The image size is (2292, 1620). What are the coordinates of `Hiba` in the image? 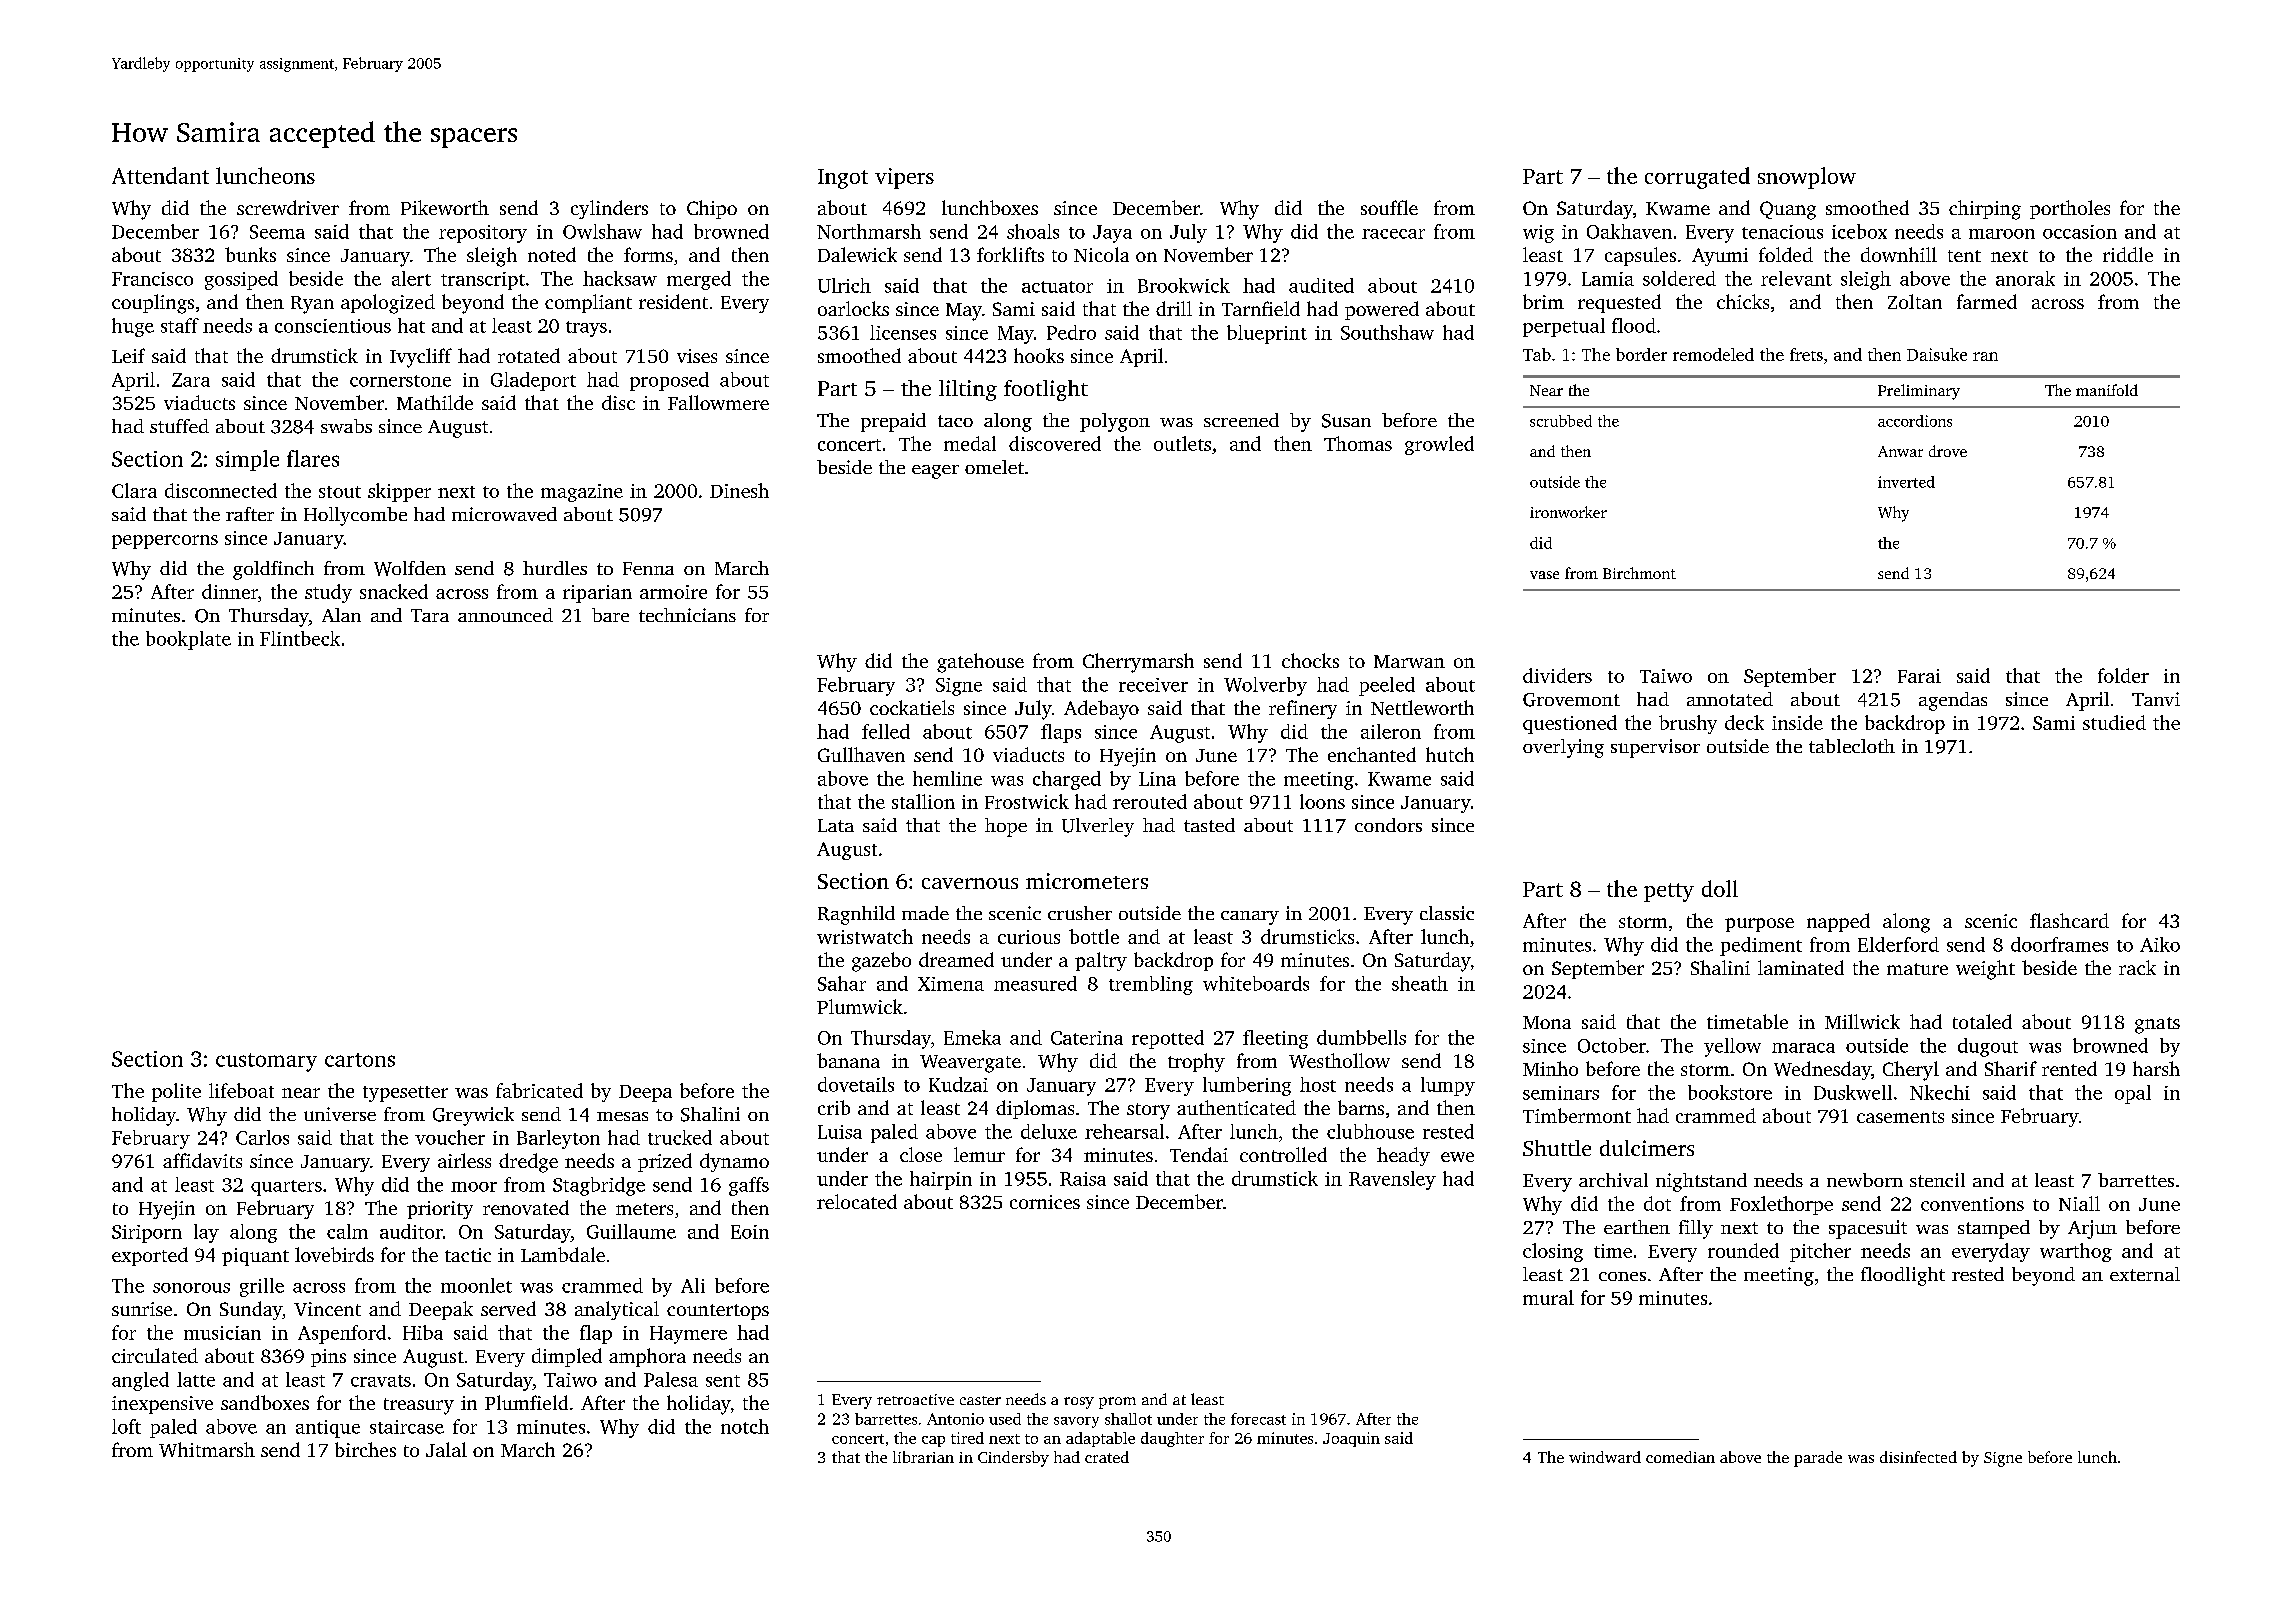 It's located at (423, 1332).
